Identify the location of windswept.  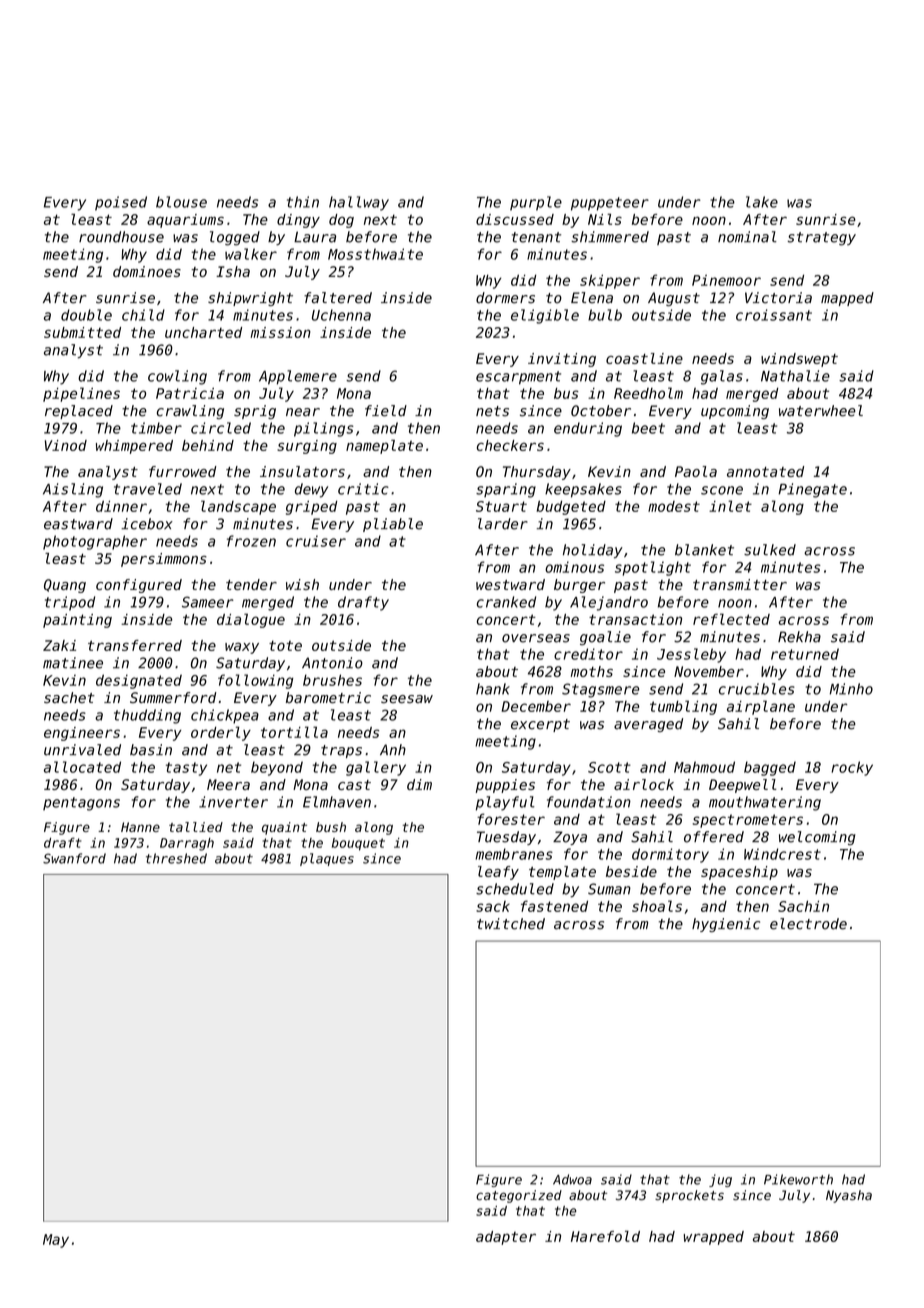
(799, 360).
